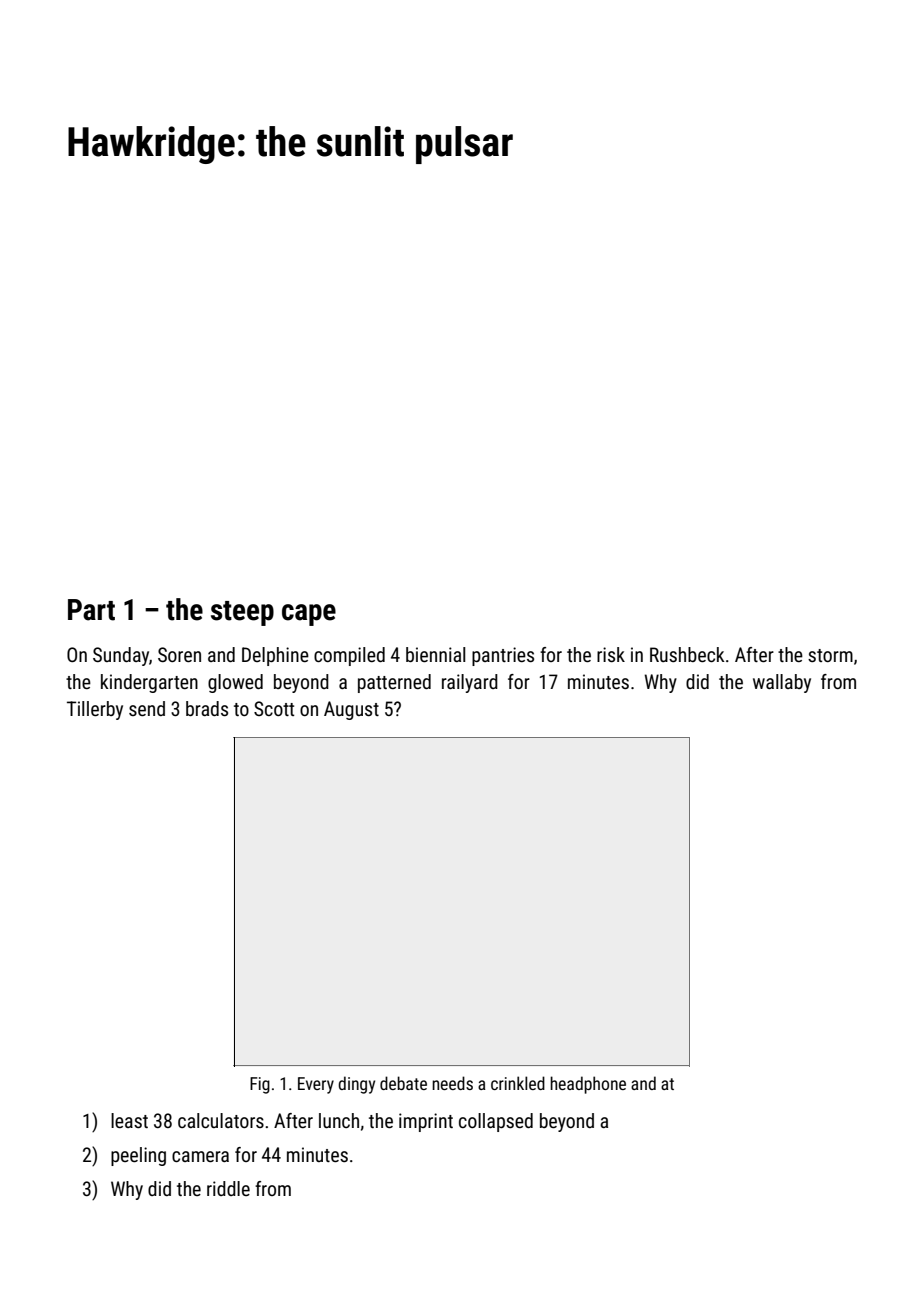 The width and height of the page is (924, 1314). What do you see at coordinates (228, 1188) in the page?
I see `riddle` at bounding box center [228, 1188].
